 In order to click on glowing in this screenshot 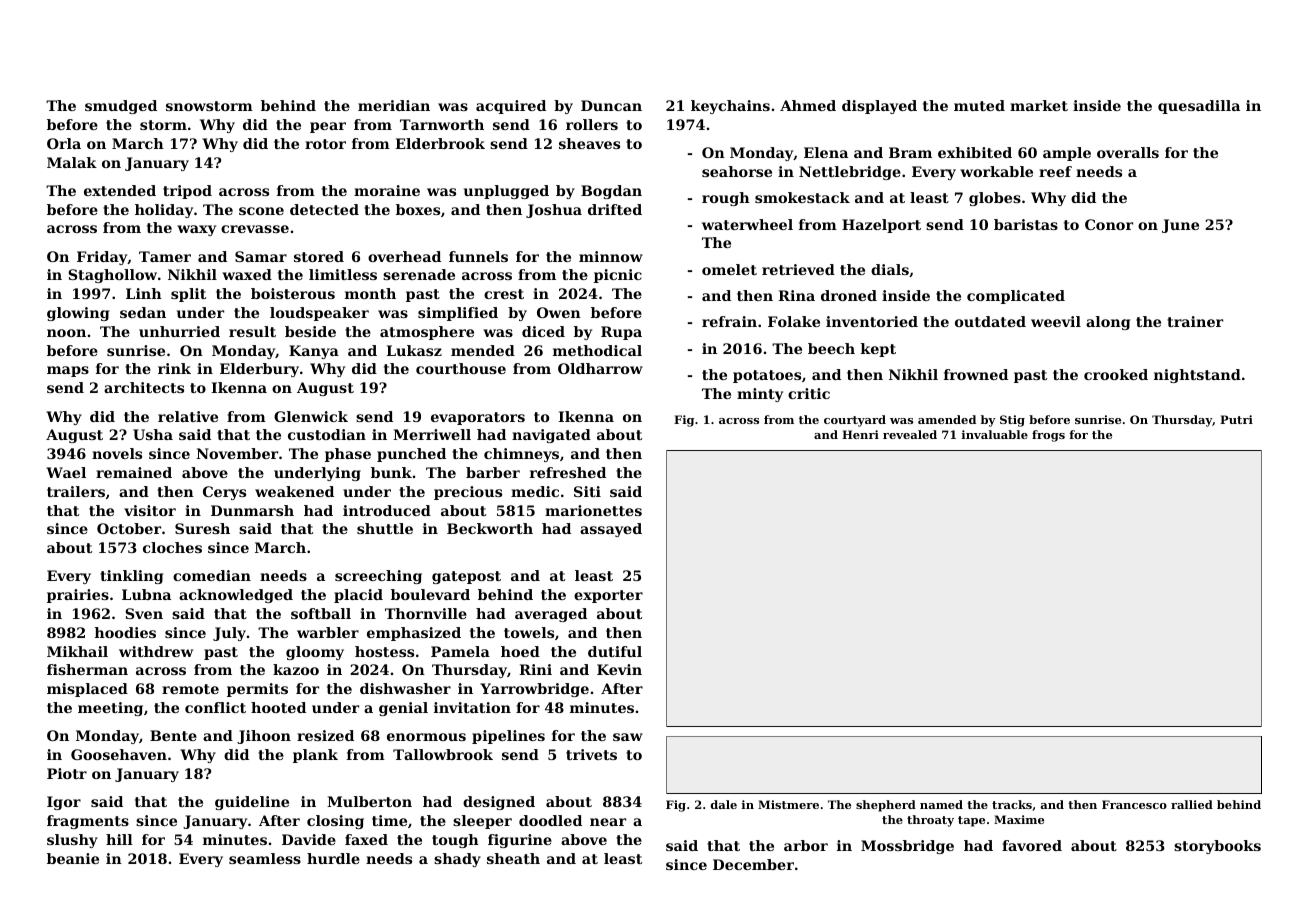, I will do `click(78, 314)`.
